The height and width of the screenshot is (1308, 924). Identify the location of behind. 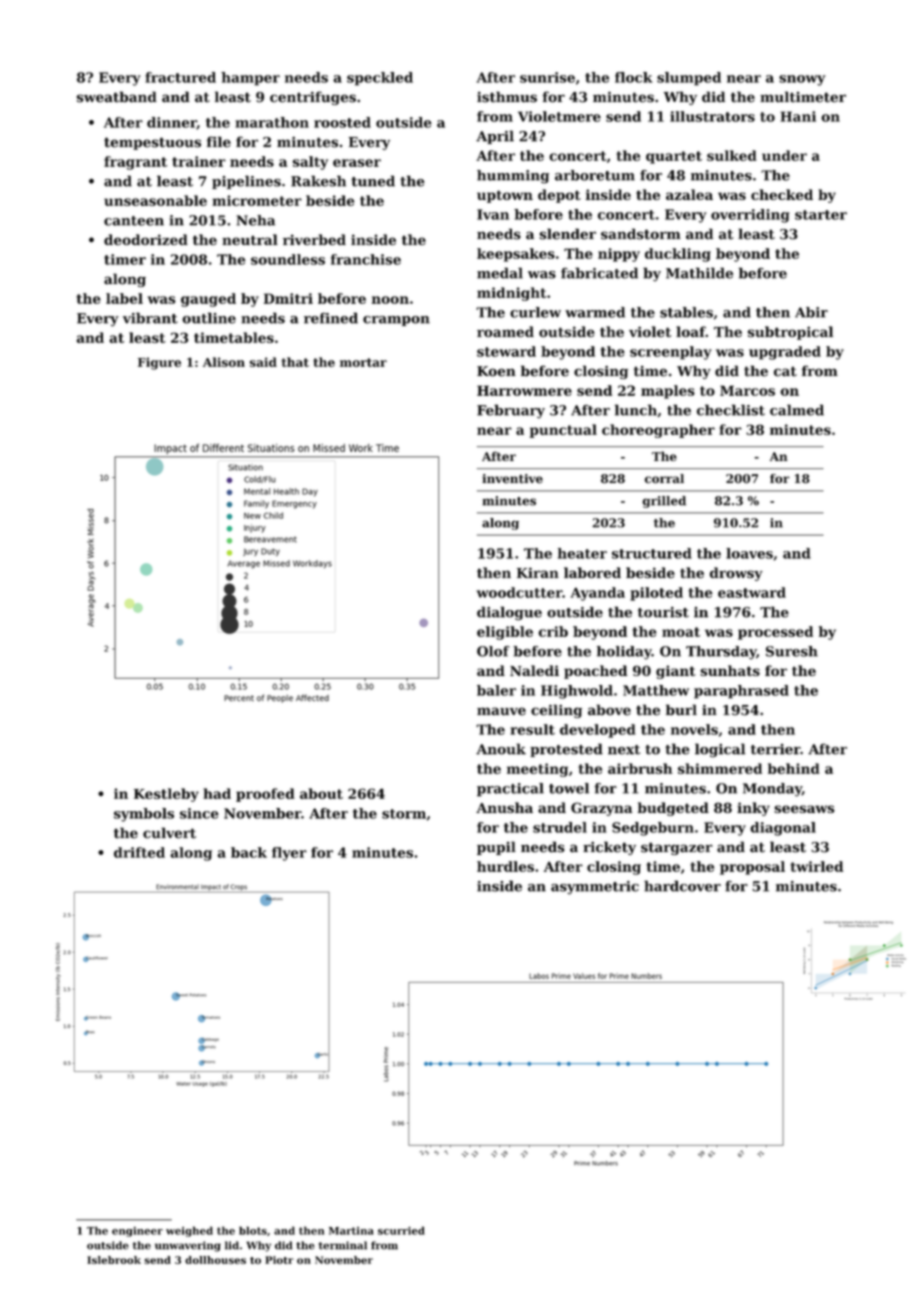
(794, 768).
